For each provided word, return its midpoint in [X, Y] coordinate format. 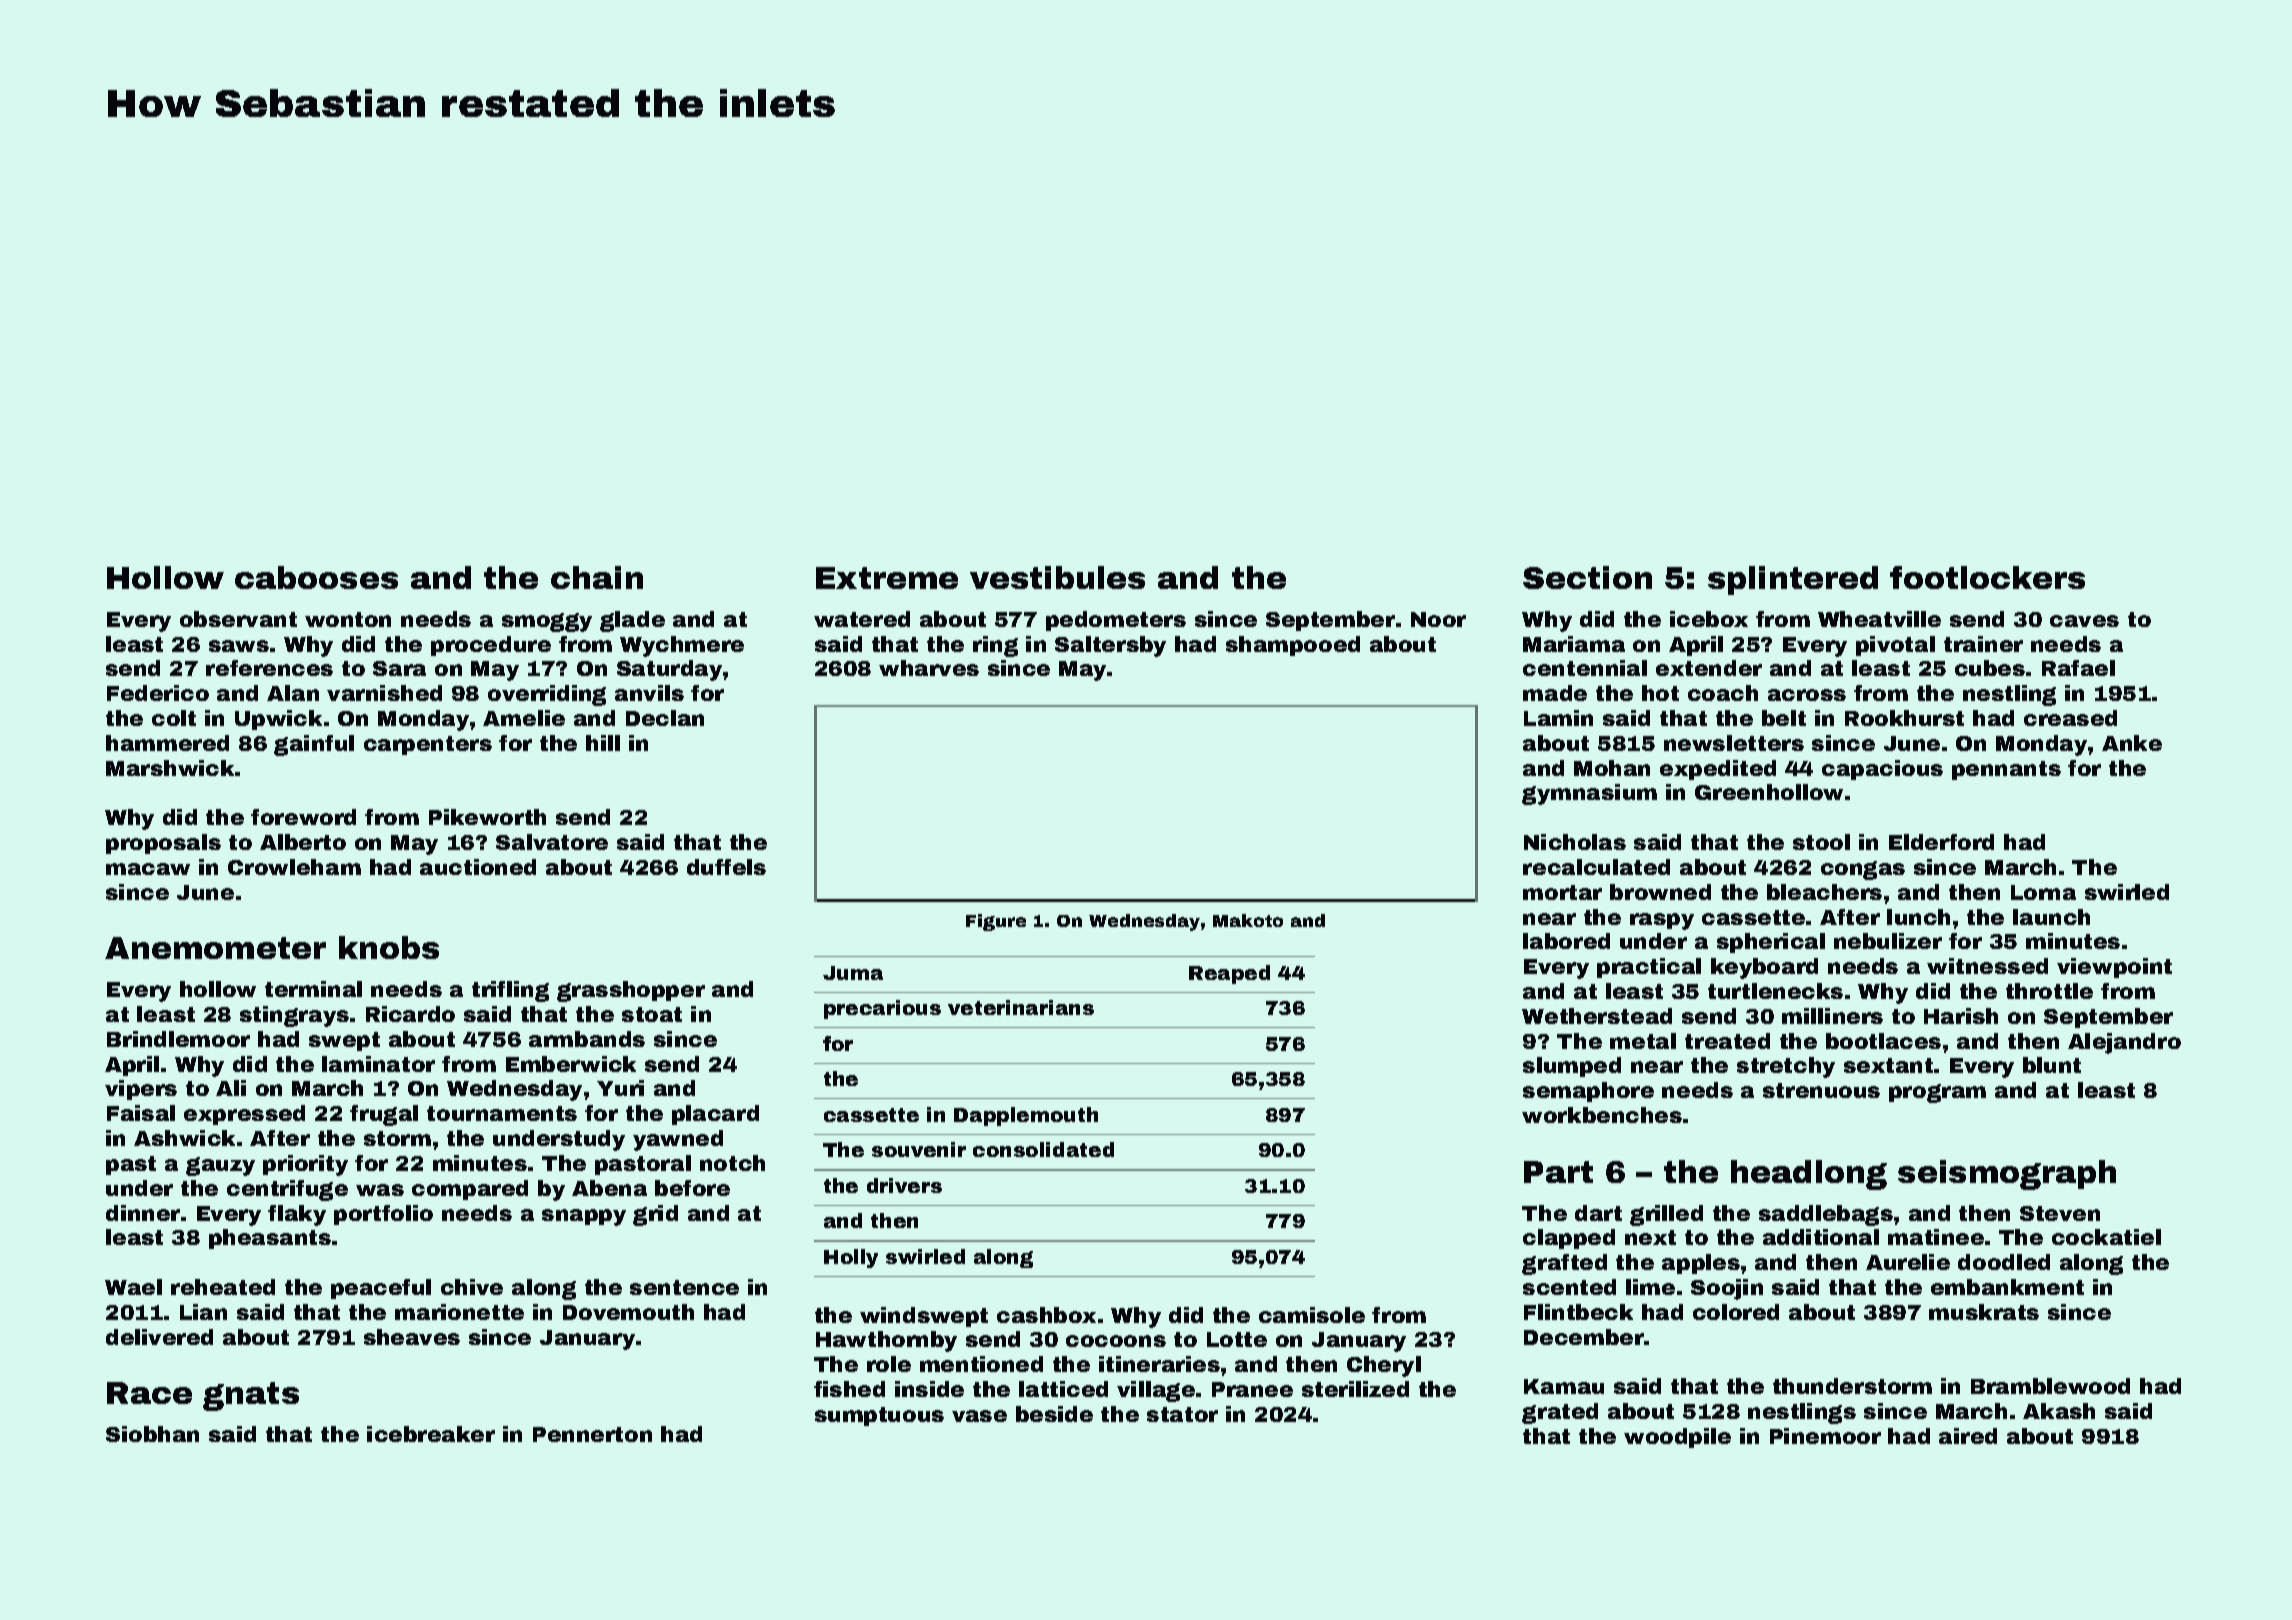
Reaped [1229, 974]
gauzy [220, 1166]
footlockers [1987, 577]
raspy [1662, 921]
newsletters [1734, 743]
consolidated [1043, 1149]
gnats [251, 1396]
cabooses [316, 577]
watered [862, 619]
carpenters [428, 745]
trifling [510, 991]
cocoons [1116, 1341]
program [1937, 1093]
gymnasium [1589, 794]
